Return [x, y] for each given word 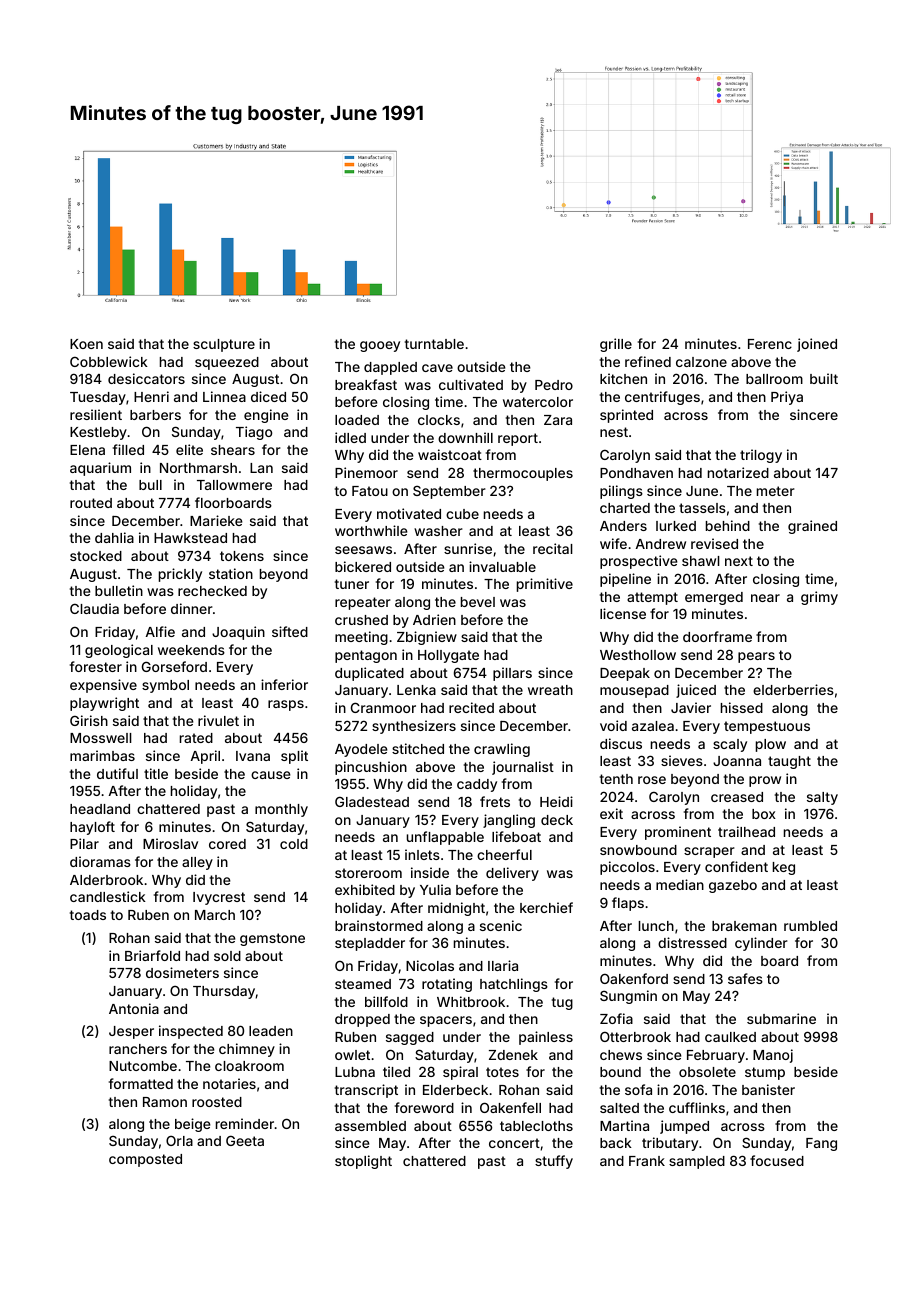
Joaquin [238, 633]
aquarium [100, 469]
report [518, 439]
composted [145, 1160]
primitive [545, 585]
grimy [819, 598]
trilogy [761, 456]
